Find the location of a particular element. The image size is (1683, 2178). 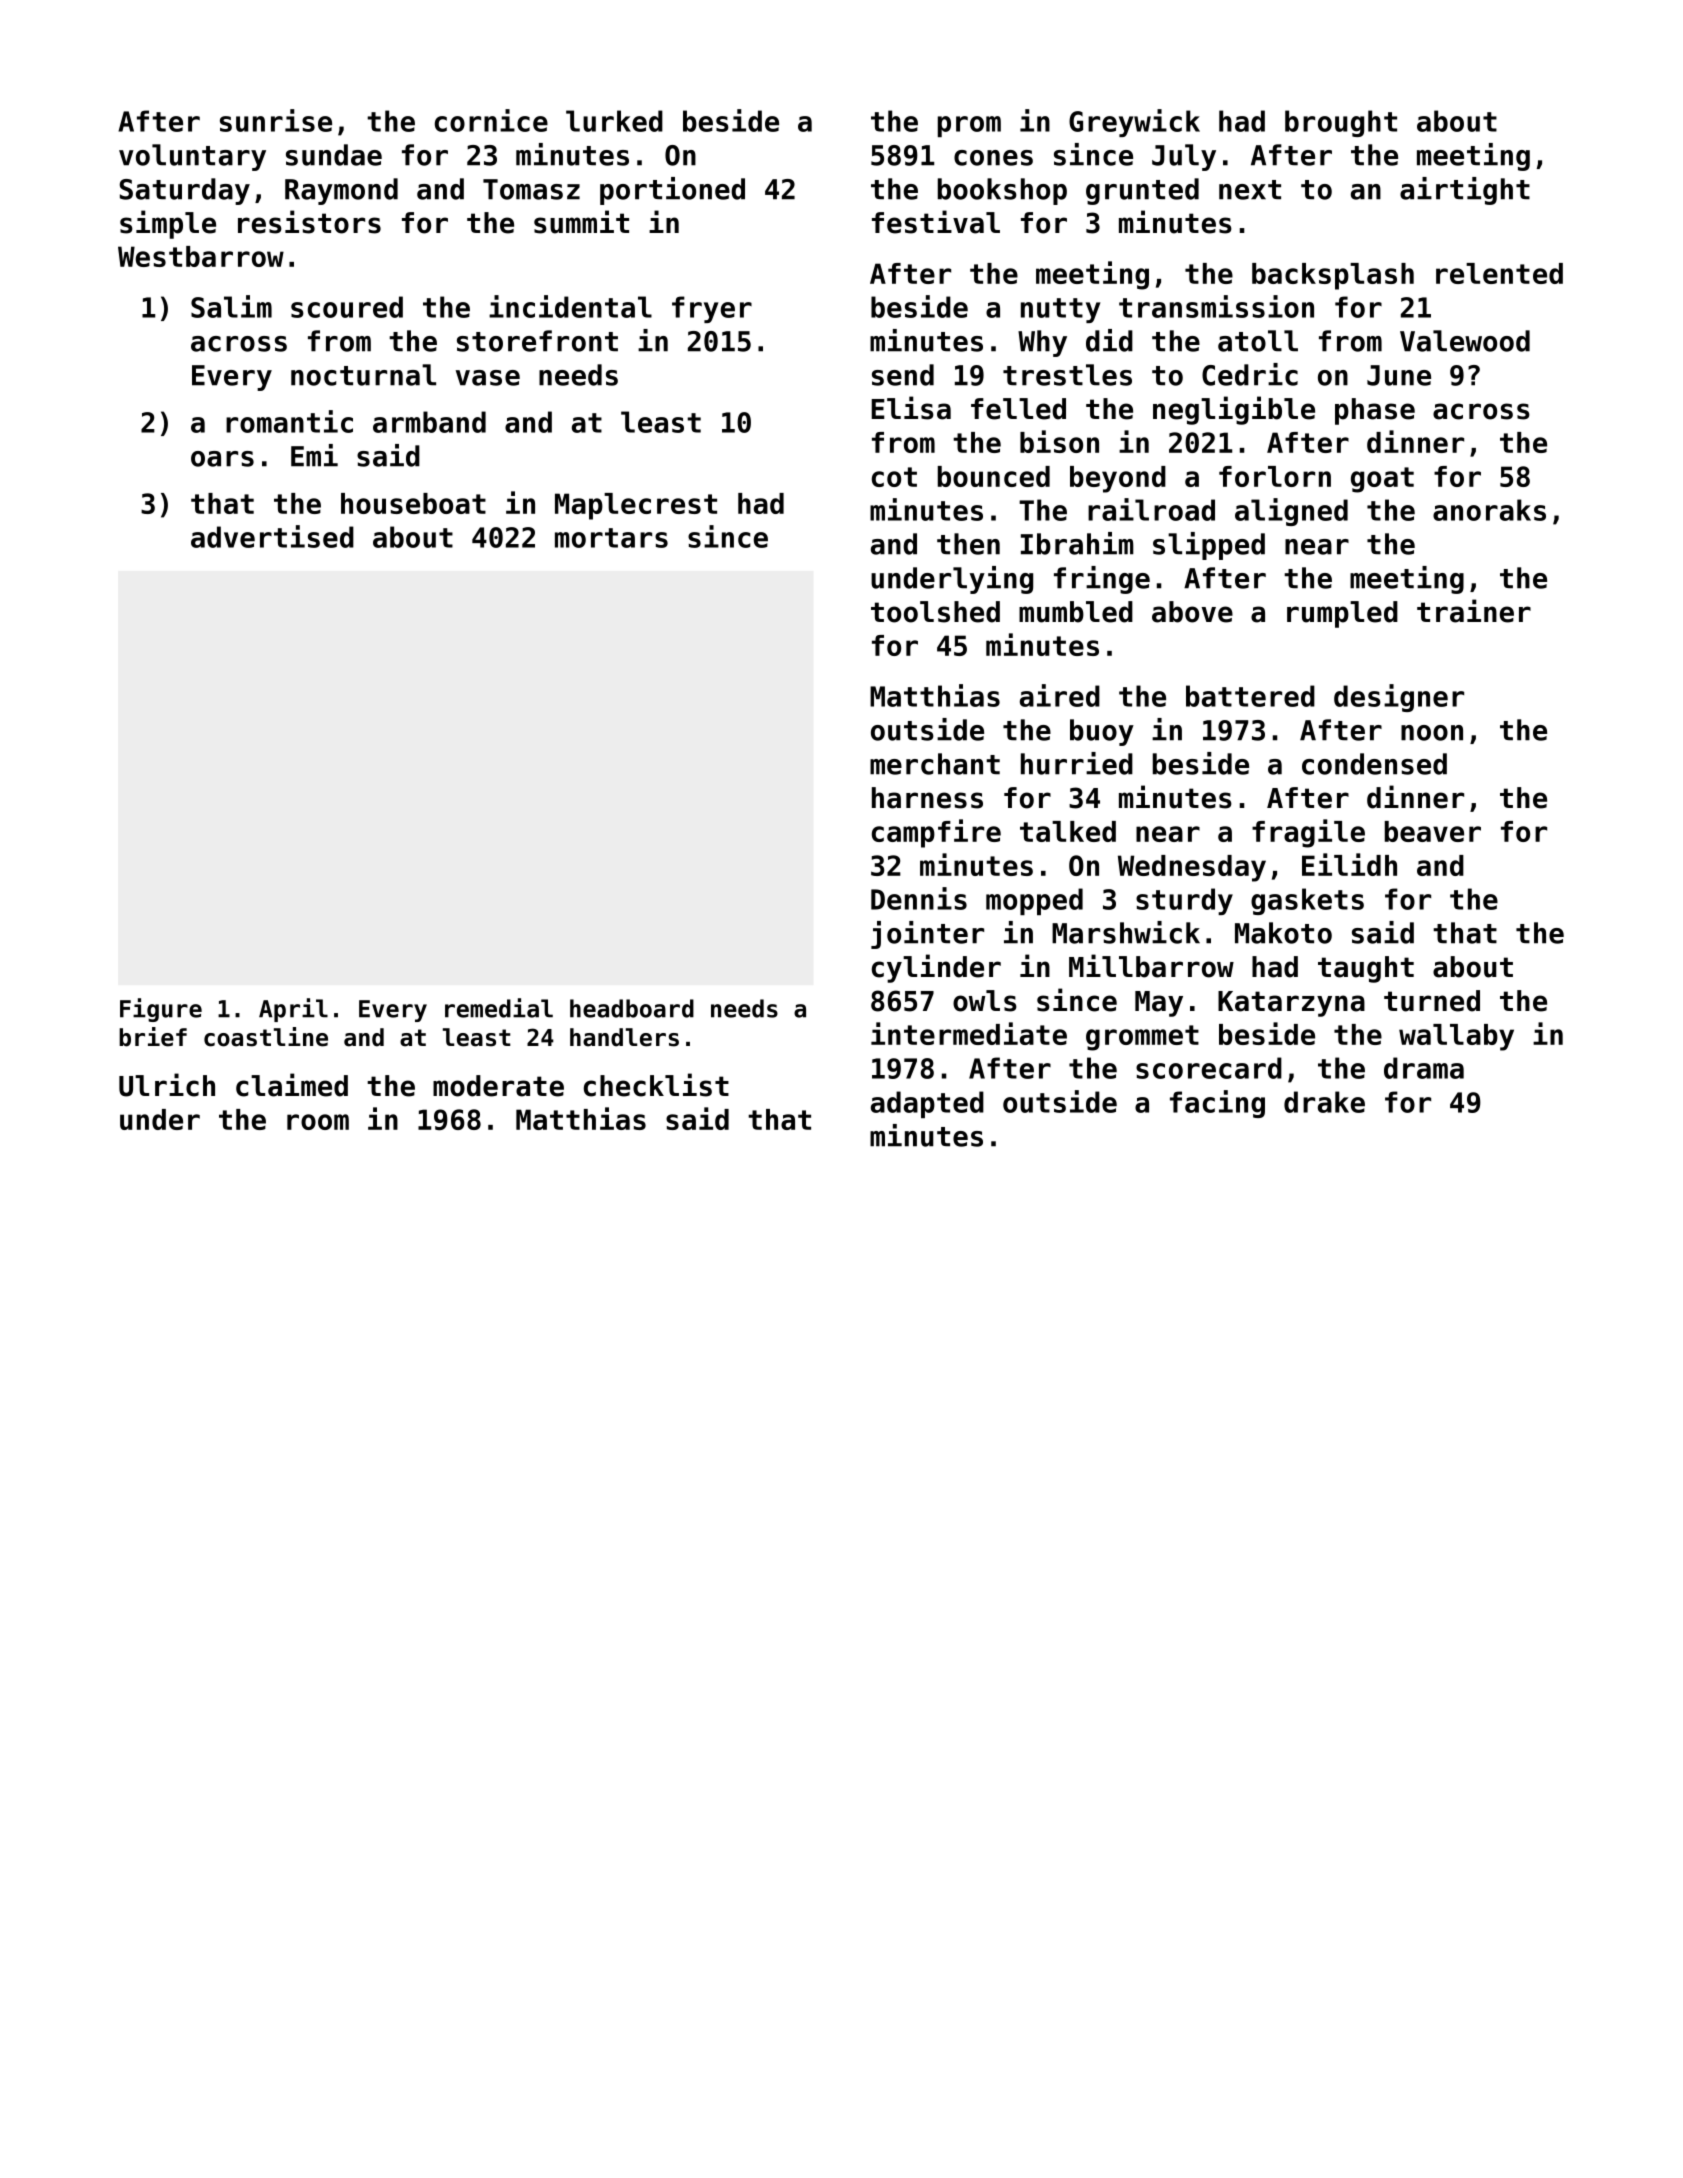

cylinder is located at coordinates (936, 968).
